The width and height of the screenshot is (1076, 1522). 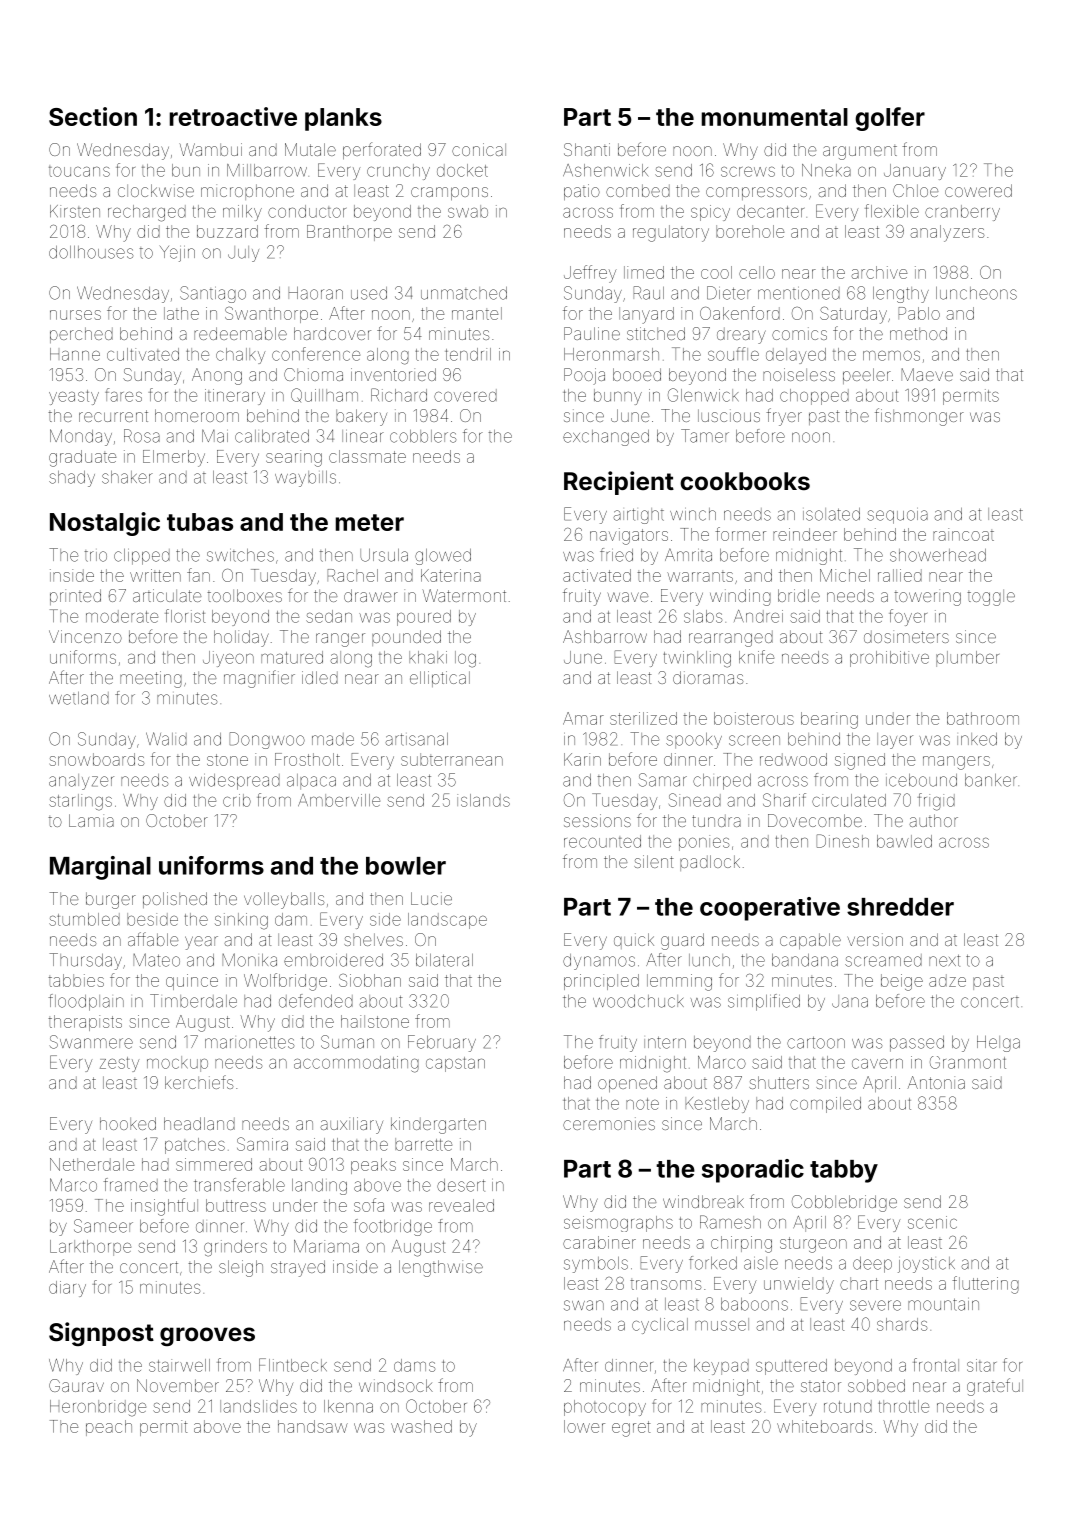 I want to click on yeasty, so click(x=74, y=397).
